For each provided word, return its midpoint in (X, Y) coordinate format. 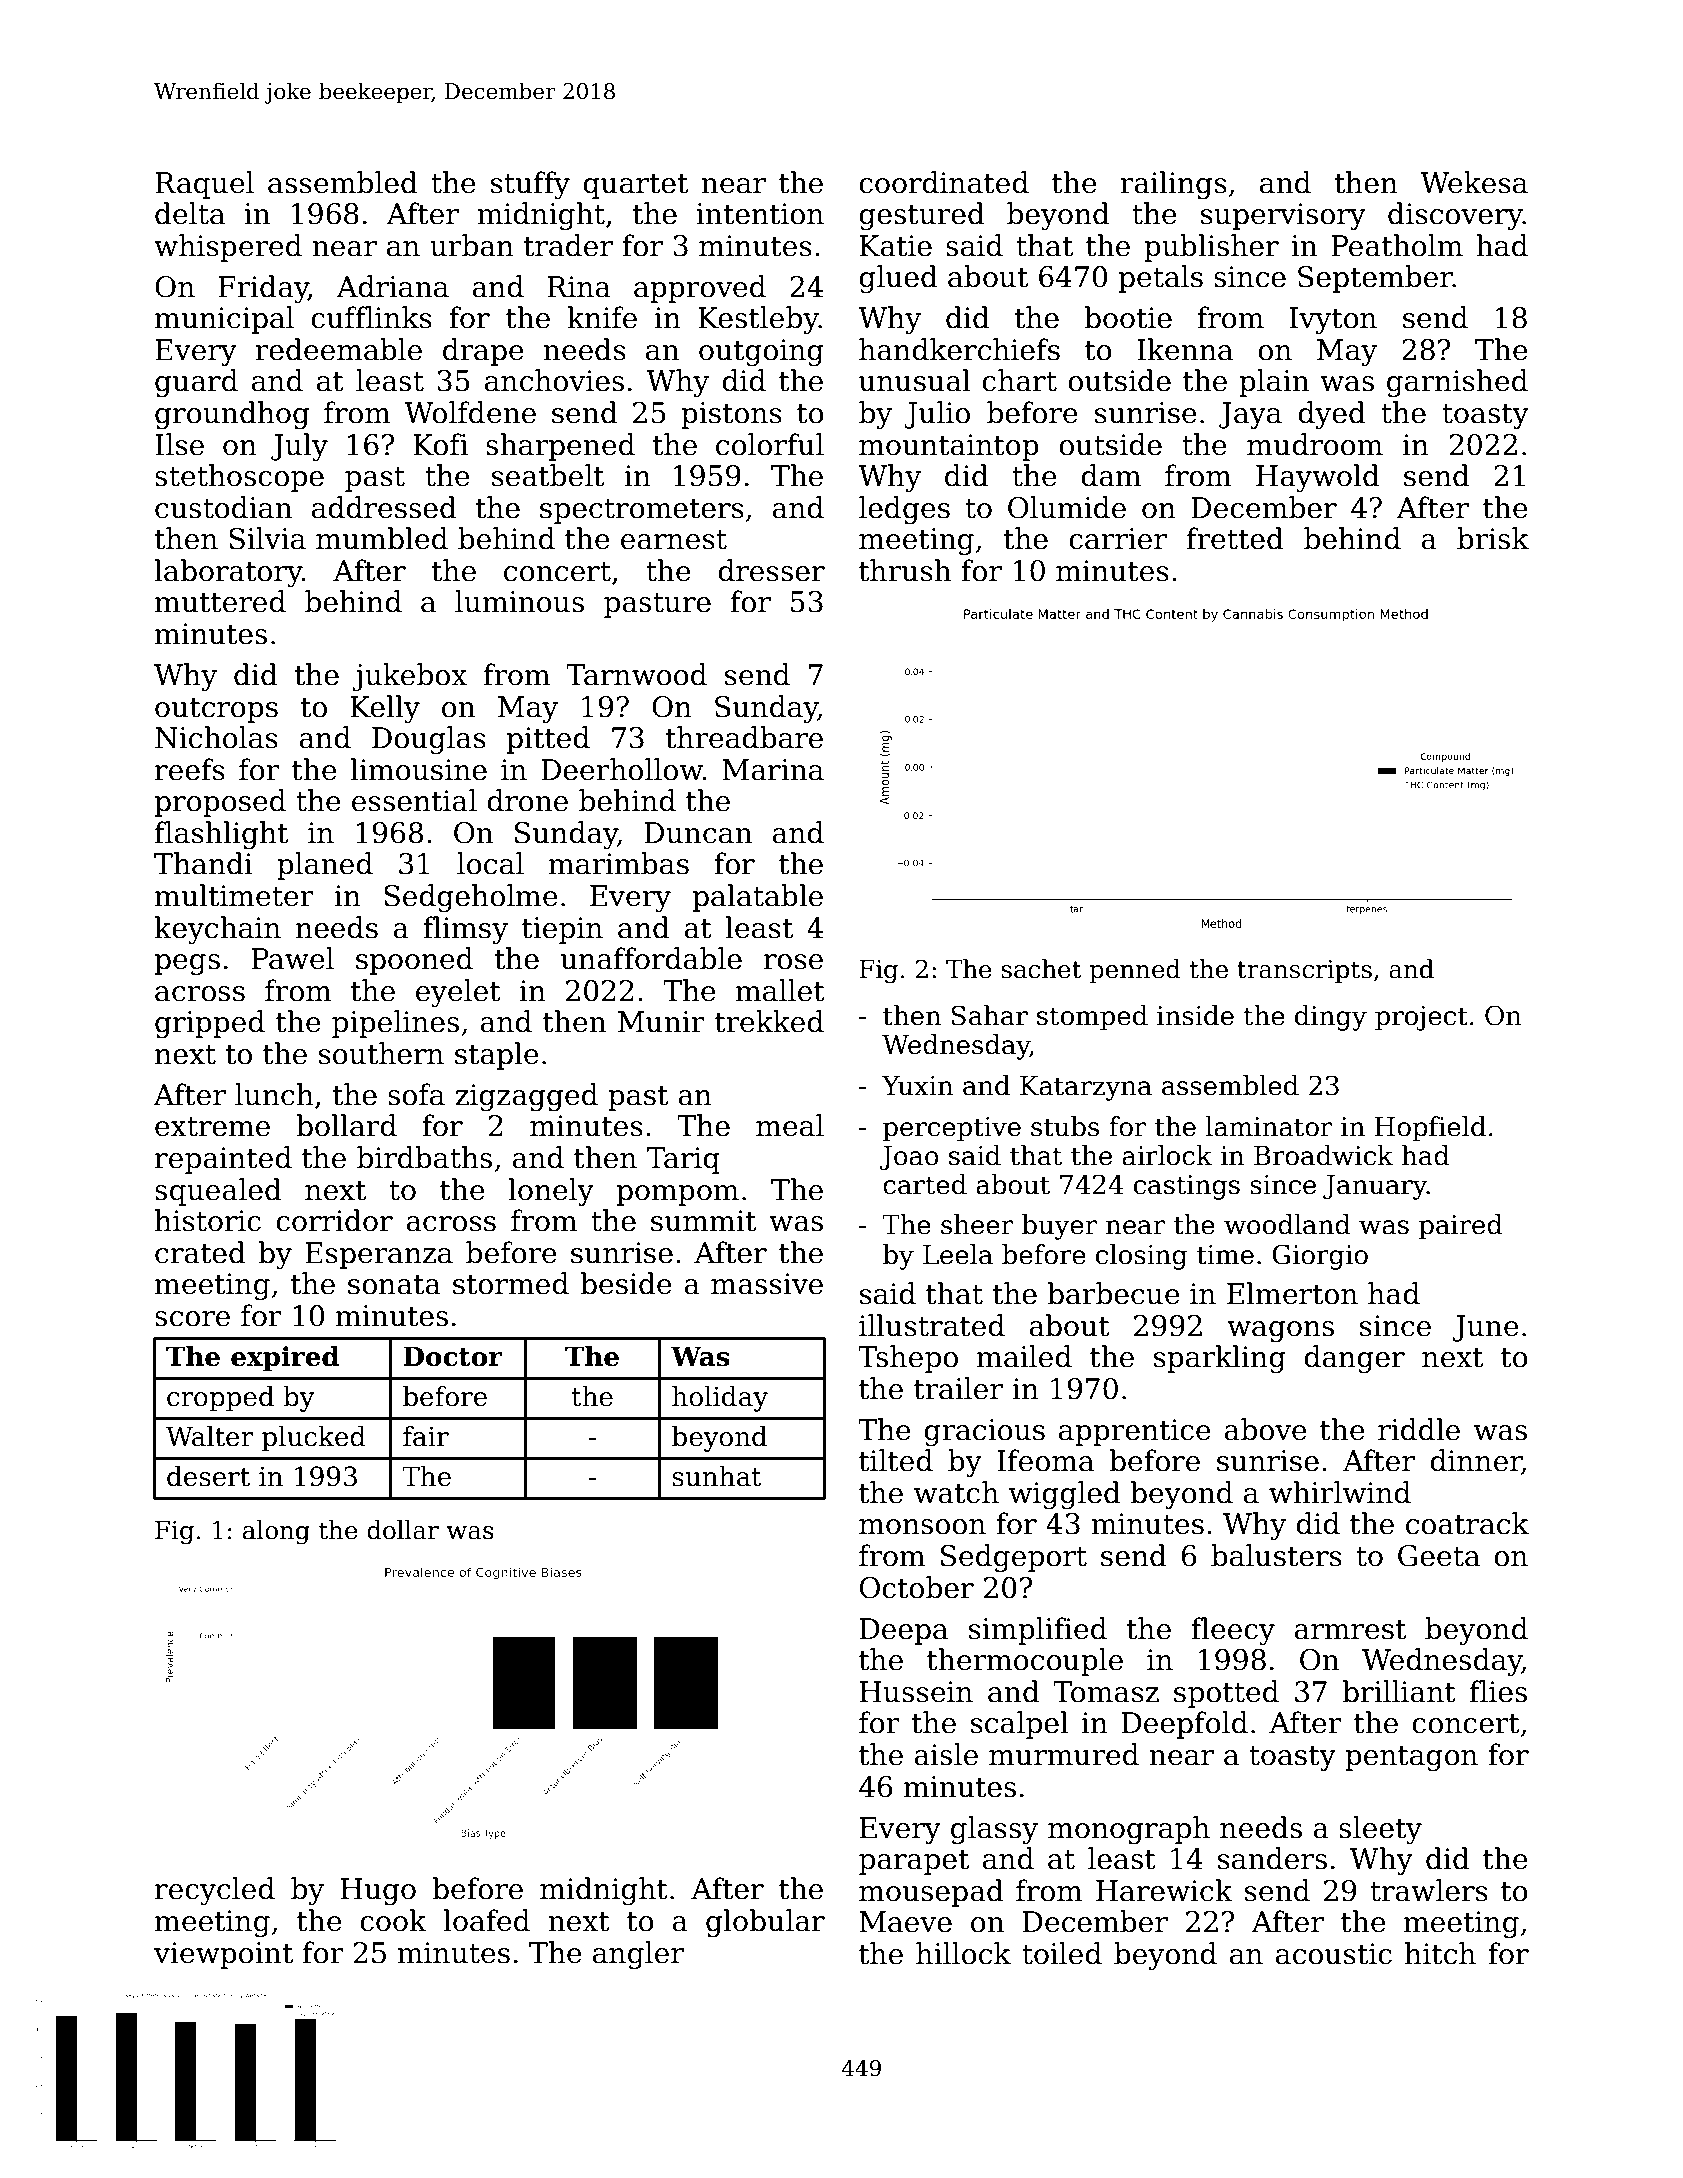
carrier (1118, 539)
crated (200, 1252)
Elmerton (1292, 1293)
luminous (519, 601)
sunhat (717, 1476)
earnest (674, 540)
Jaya (1250, 415)
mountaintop (949, 447)
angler (638, 1955)
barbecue (1113, 1293)
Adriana (392, 286)
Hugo (378, 1891)
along (276, 1532)
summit (703, 1221)
